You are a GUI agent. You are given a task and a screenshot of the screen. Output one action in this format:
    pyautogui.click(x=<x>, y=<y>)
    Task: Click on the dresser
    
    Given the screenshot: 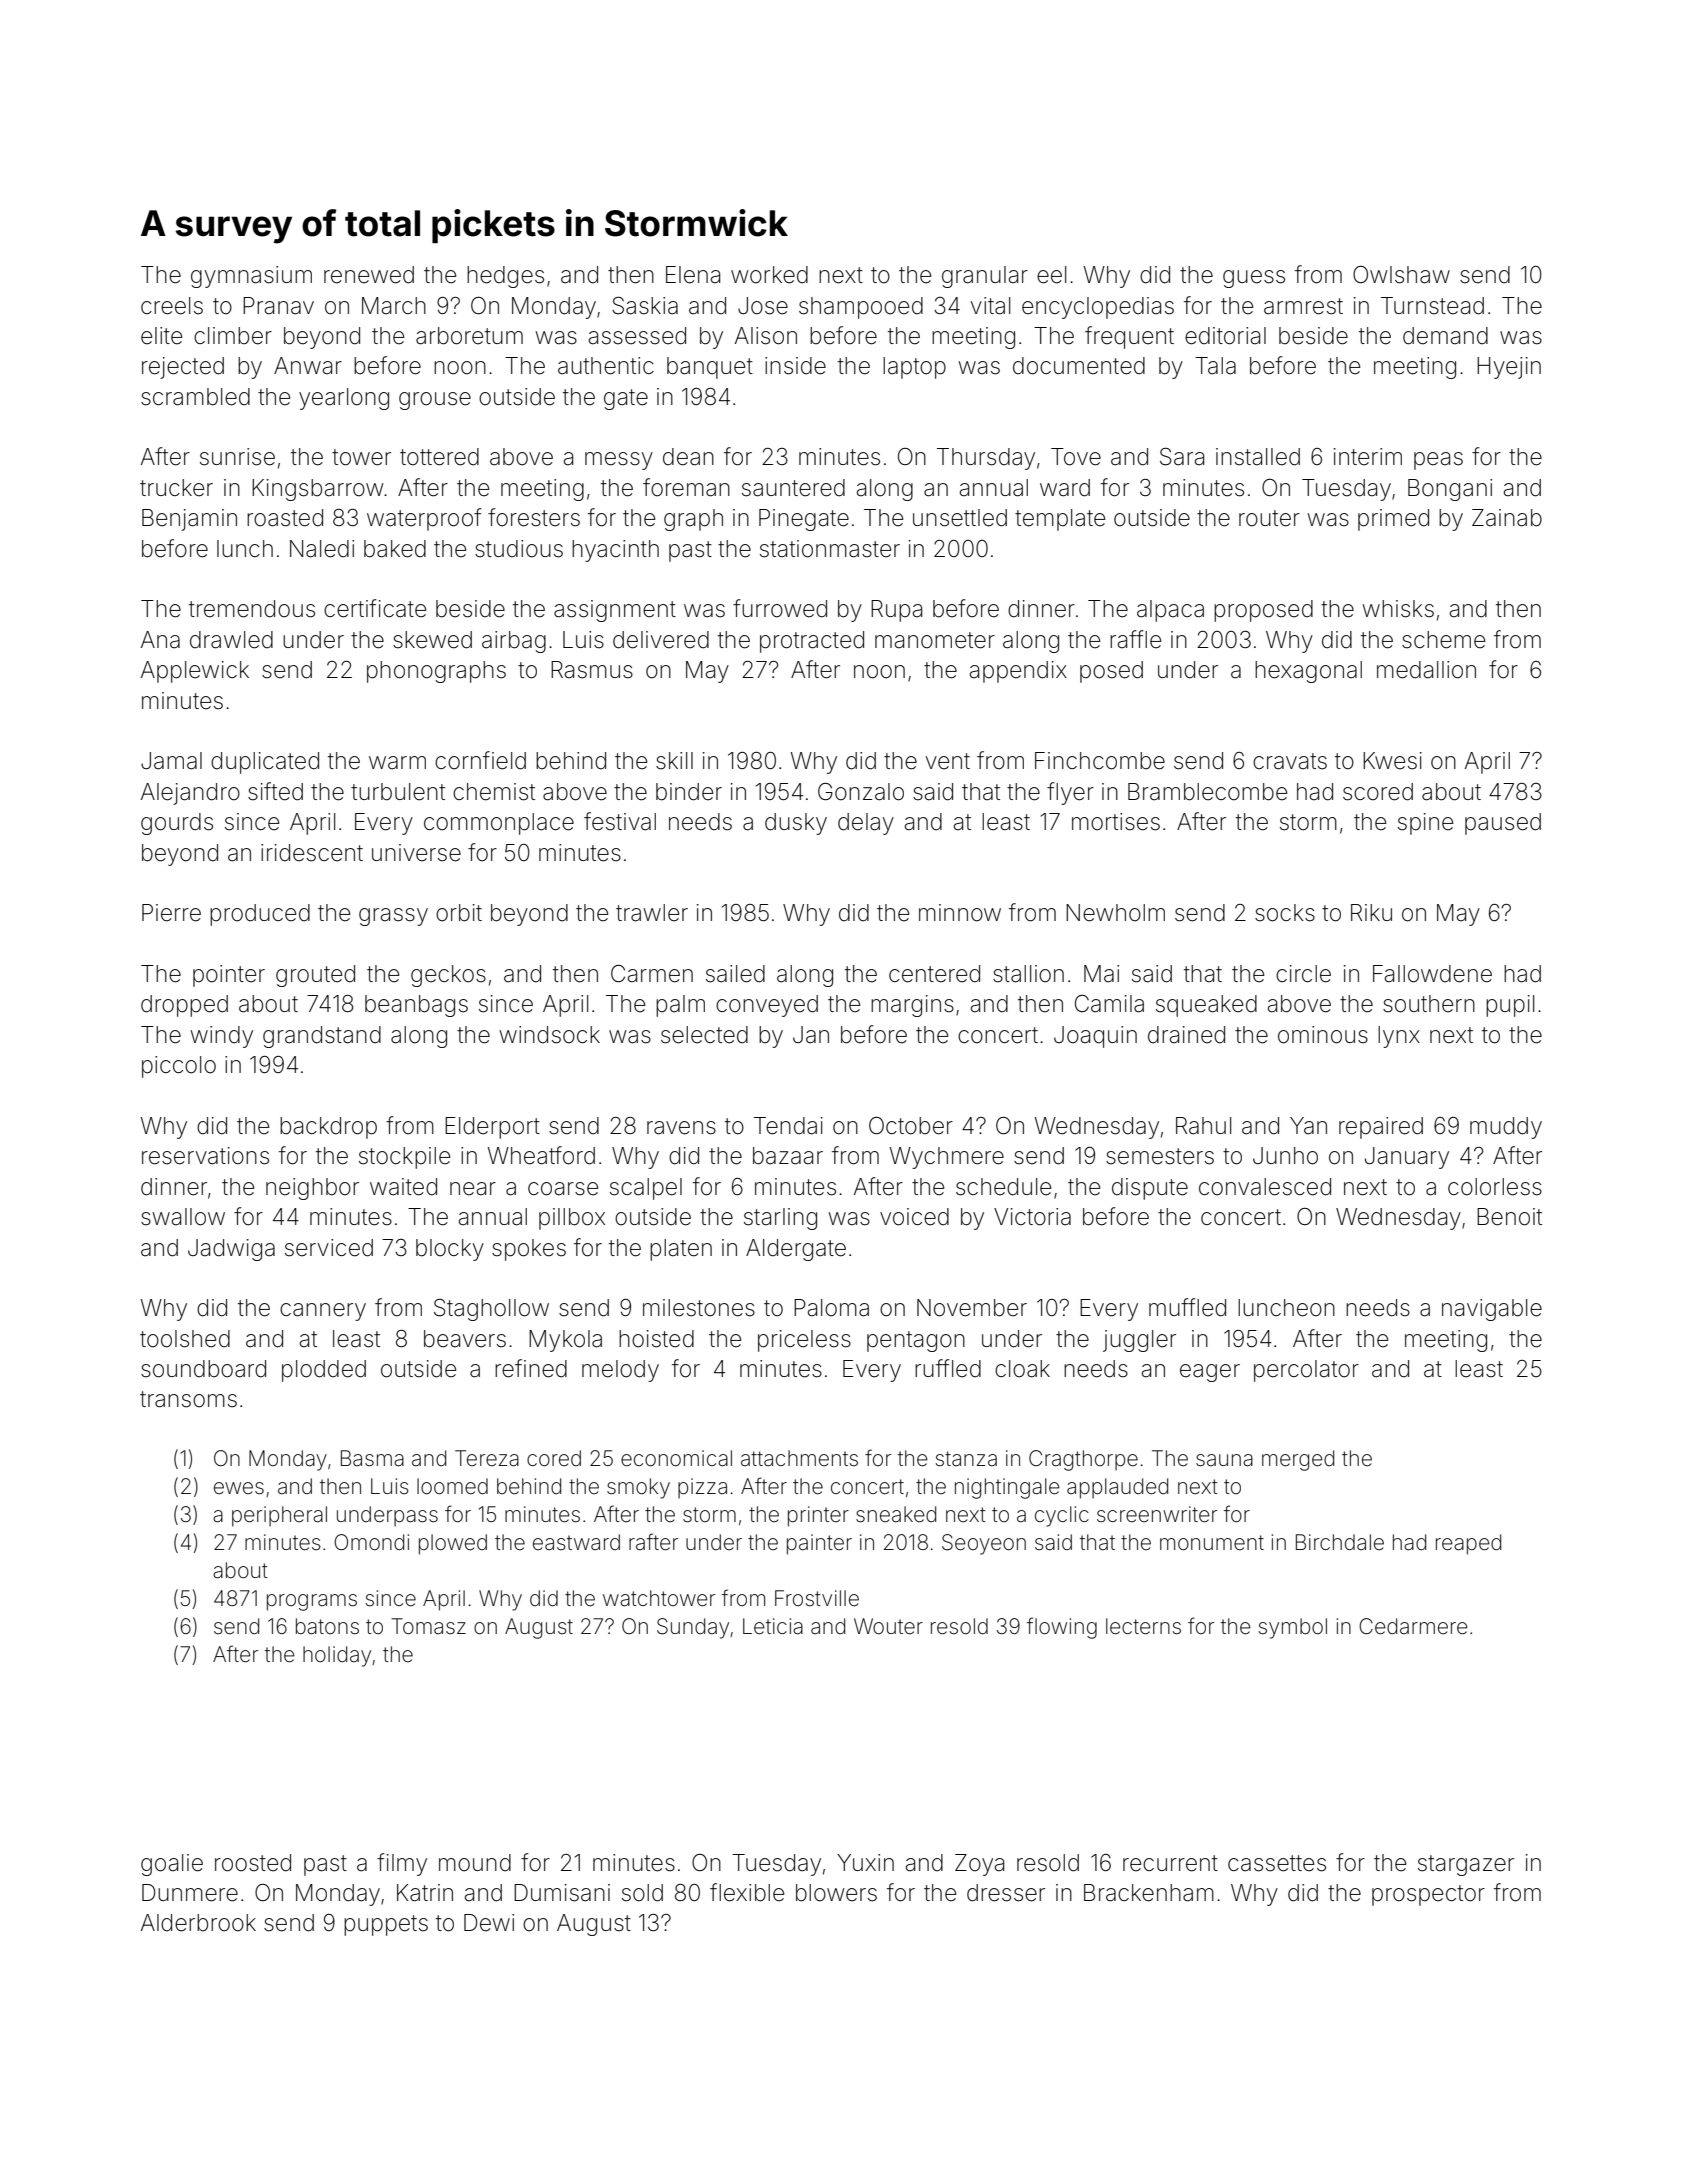 What is the action you would take?
    pyautogui.click(x=1006, y=1893)
